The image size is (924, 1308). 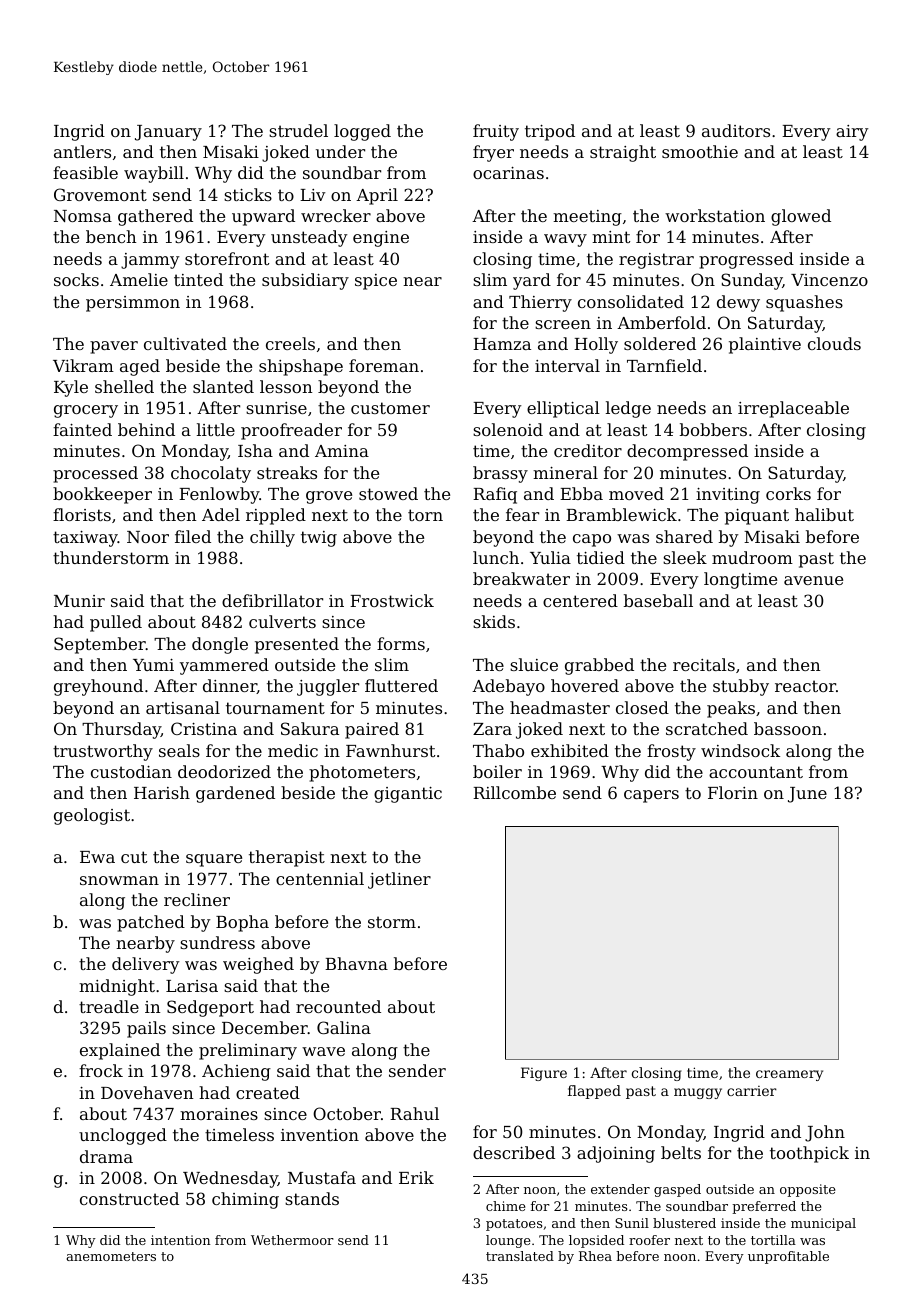 What do you see at coordinates (824, 514) in the screenshot?
I see `halibut` at bounding box center [824, 514].
